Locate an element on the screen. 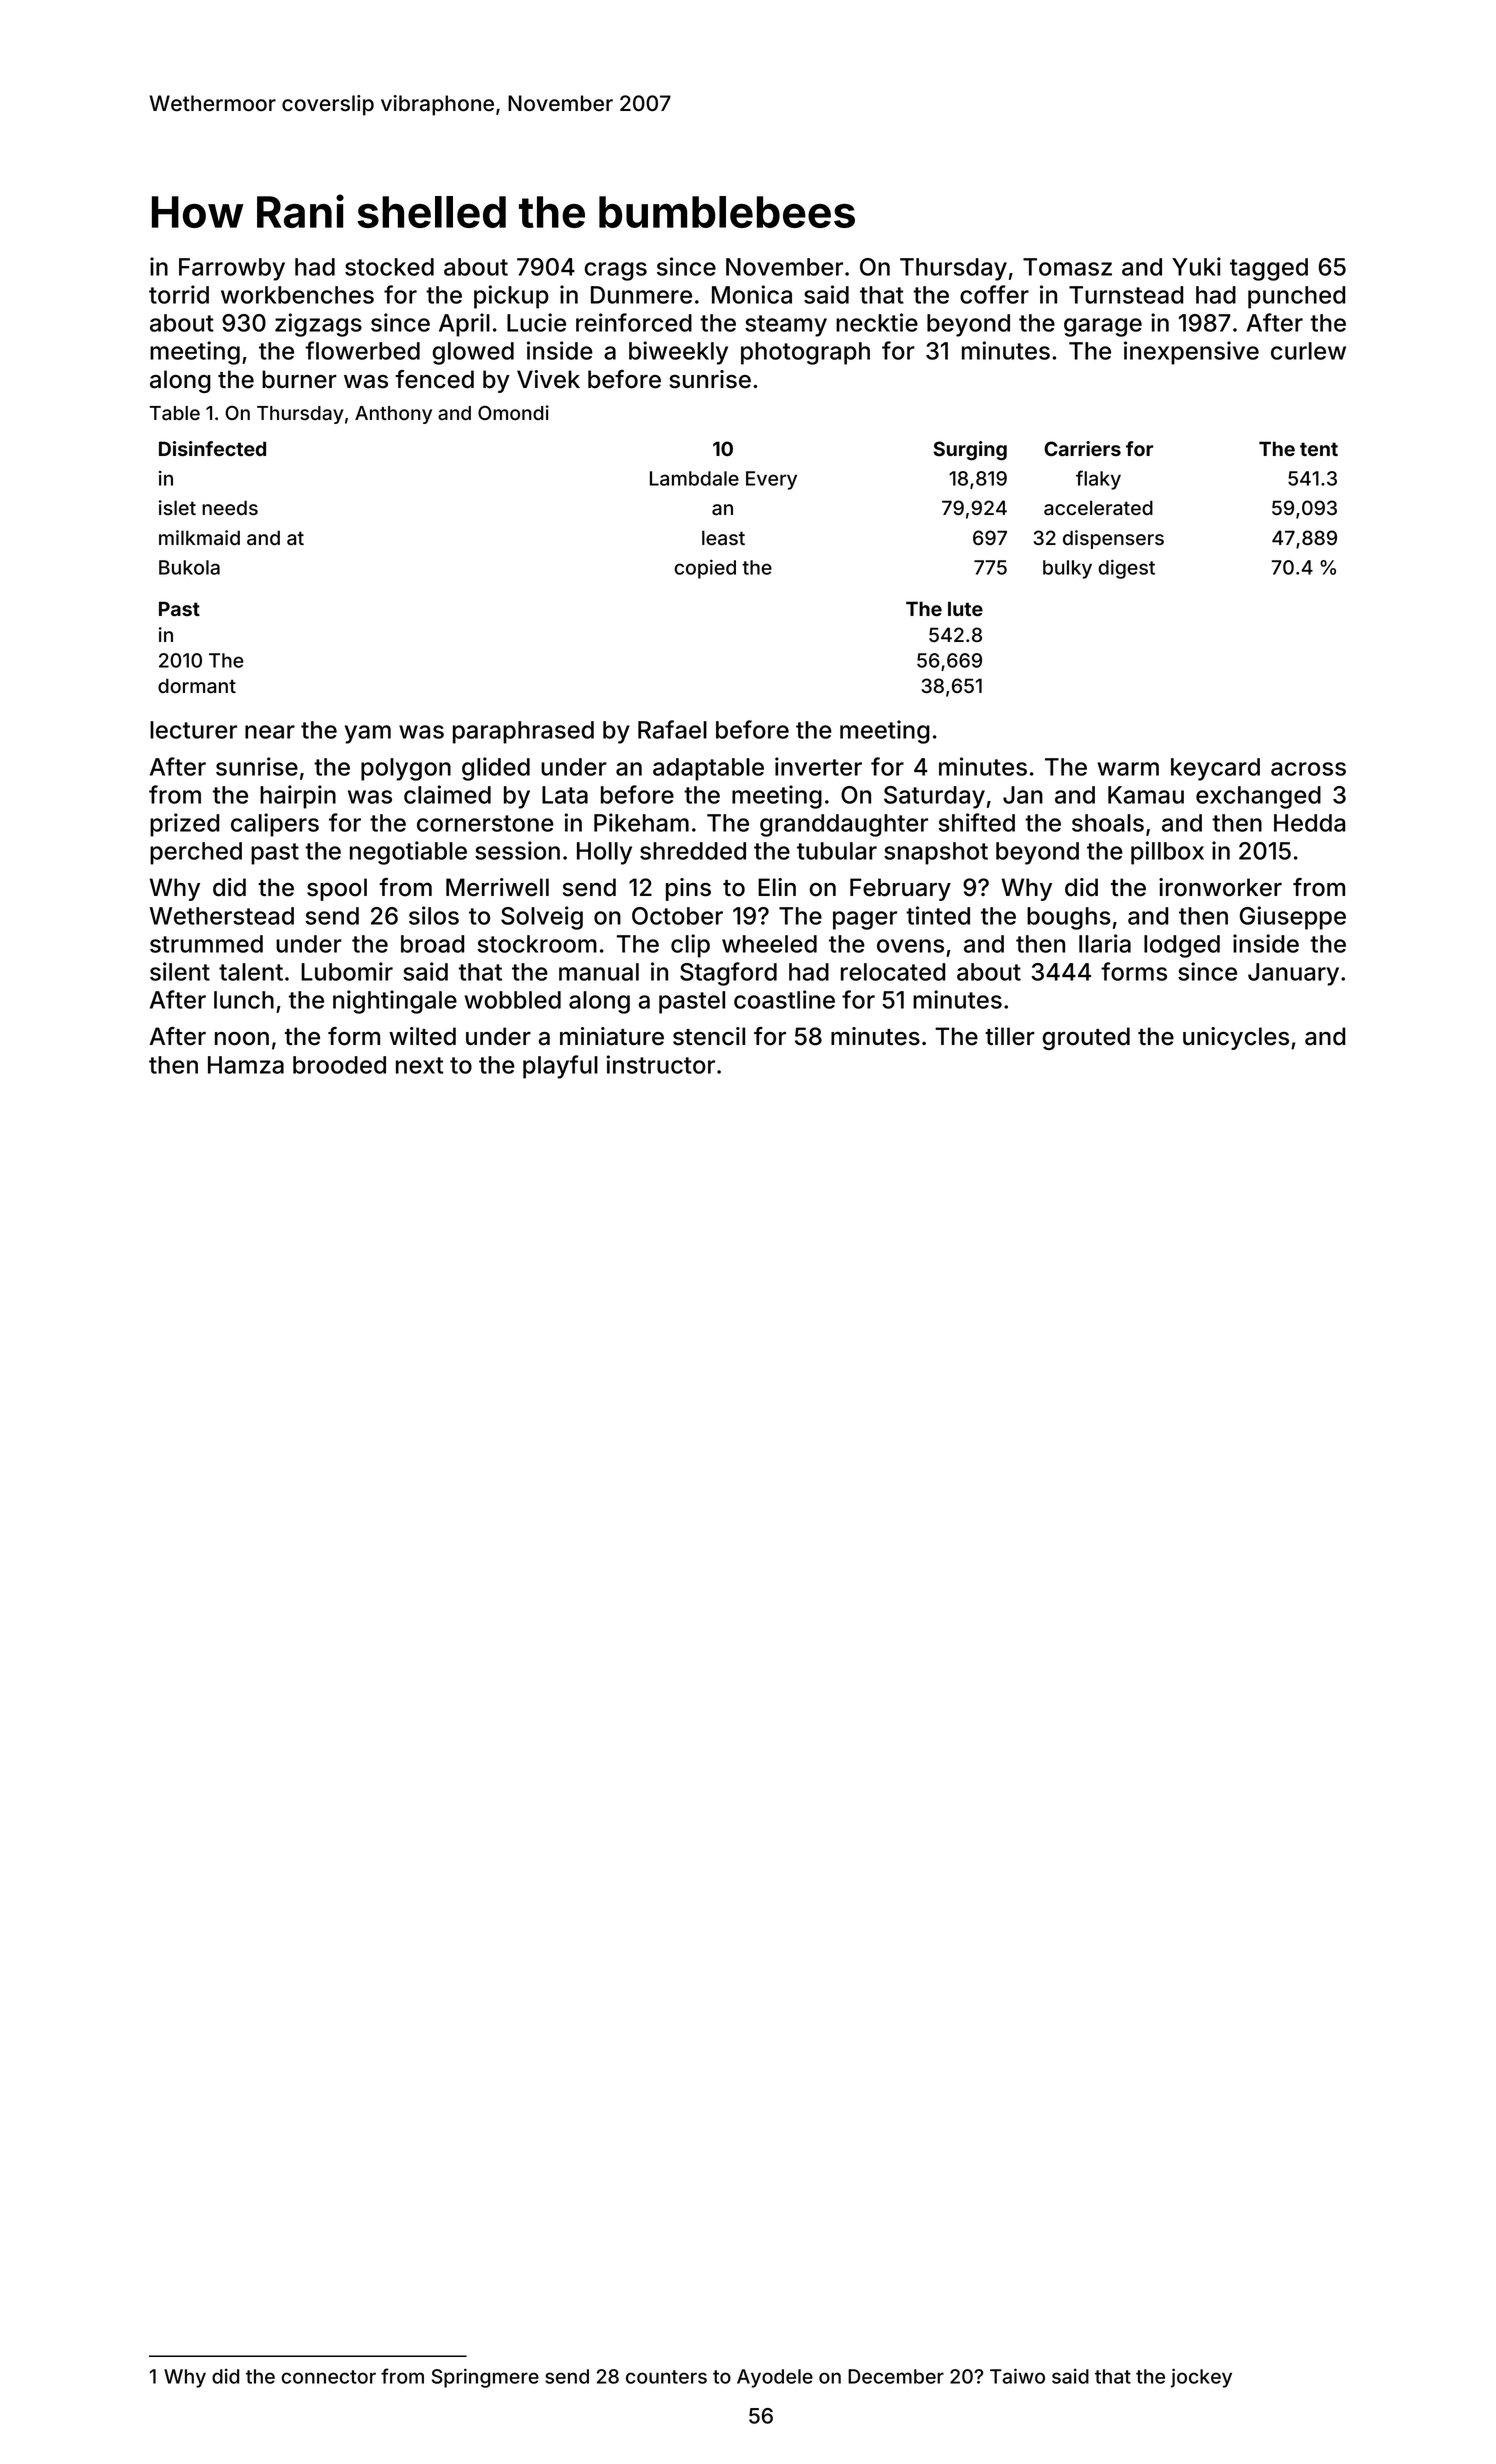  dormant is located at coordinates (197, 686).
